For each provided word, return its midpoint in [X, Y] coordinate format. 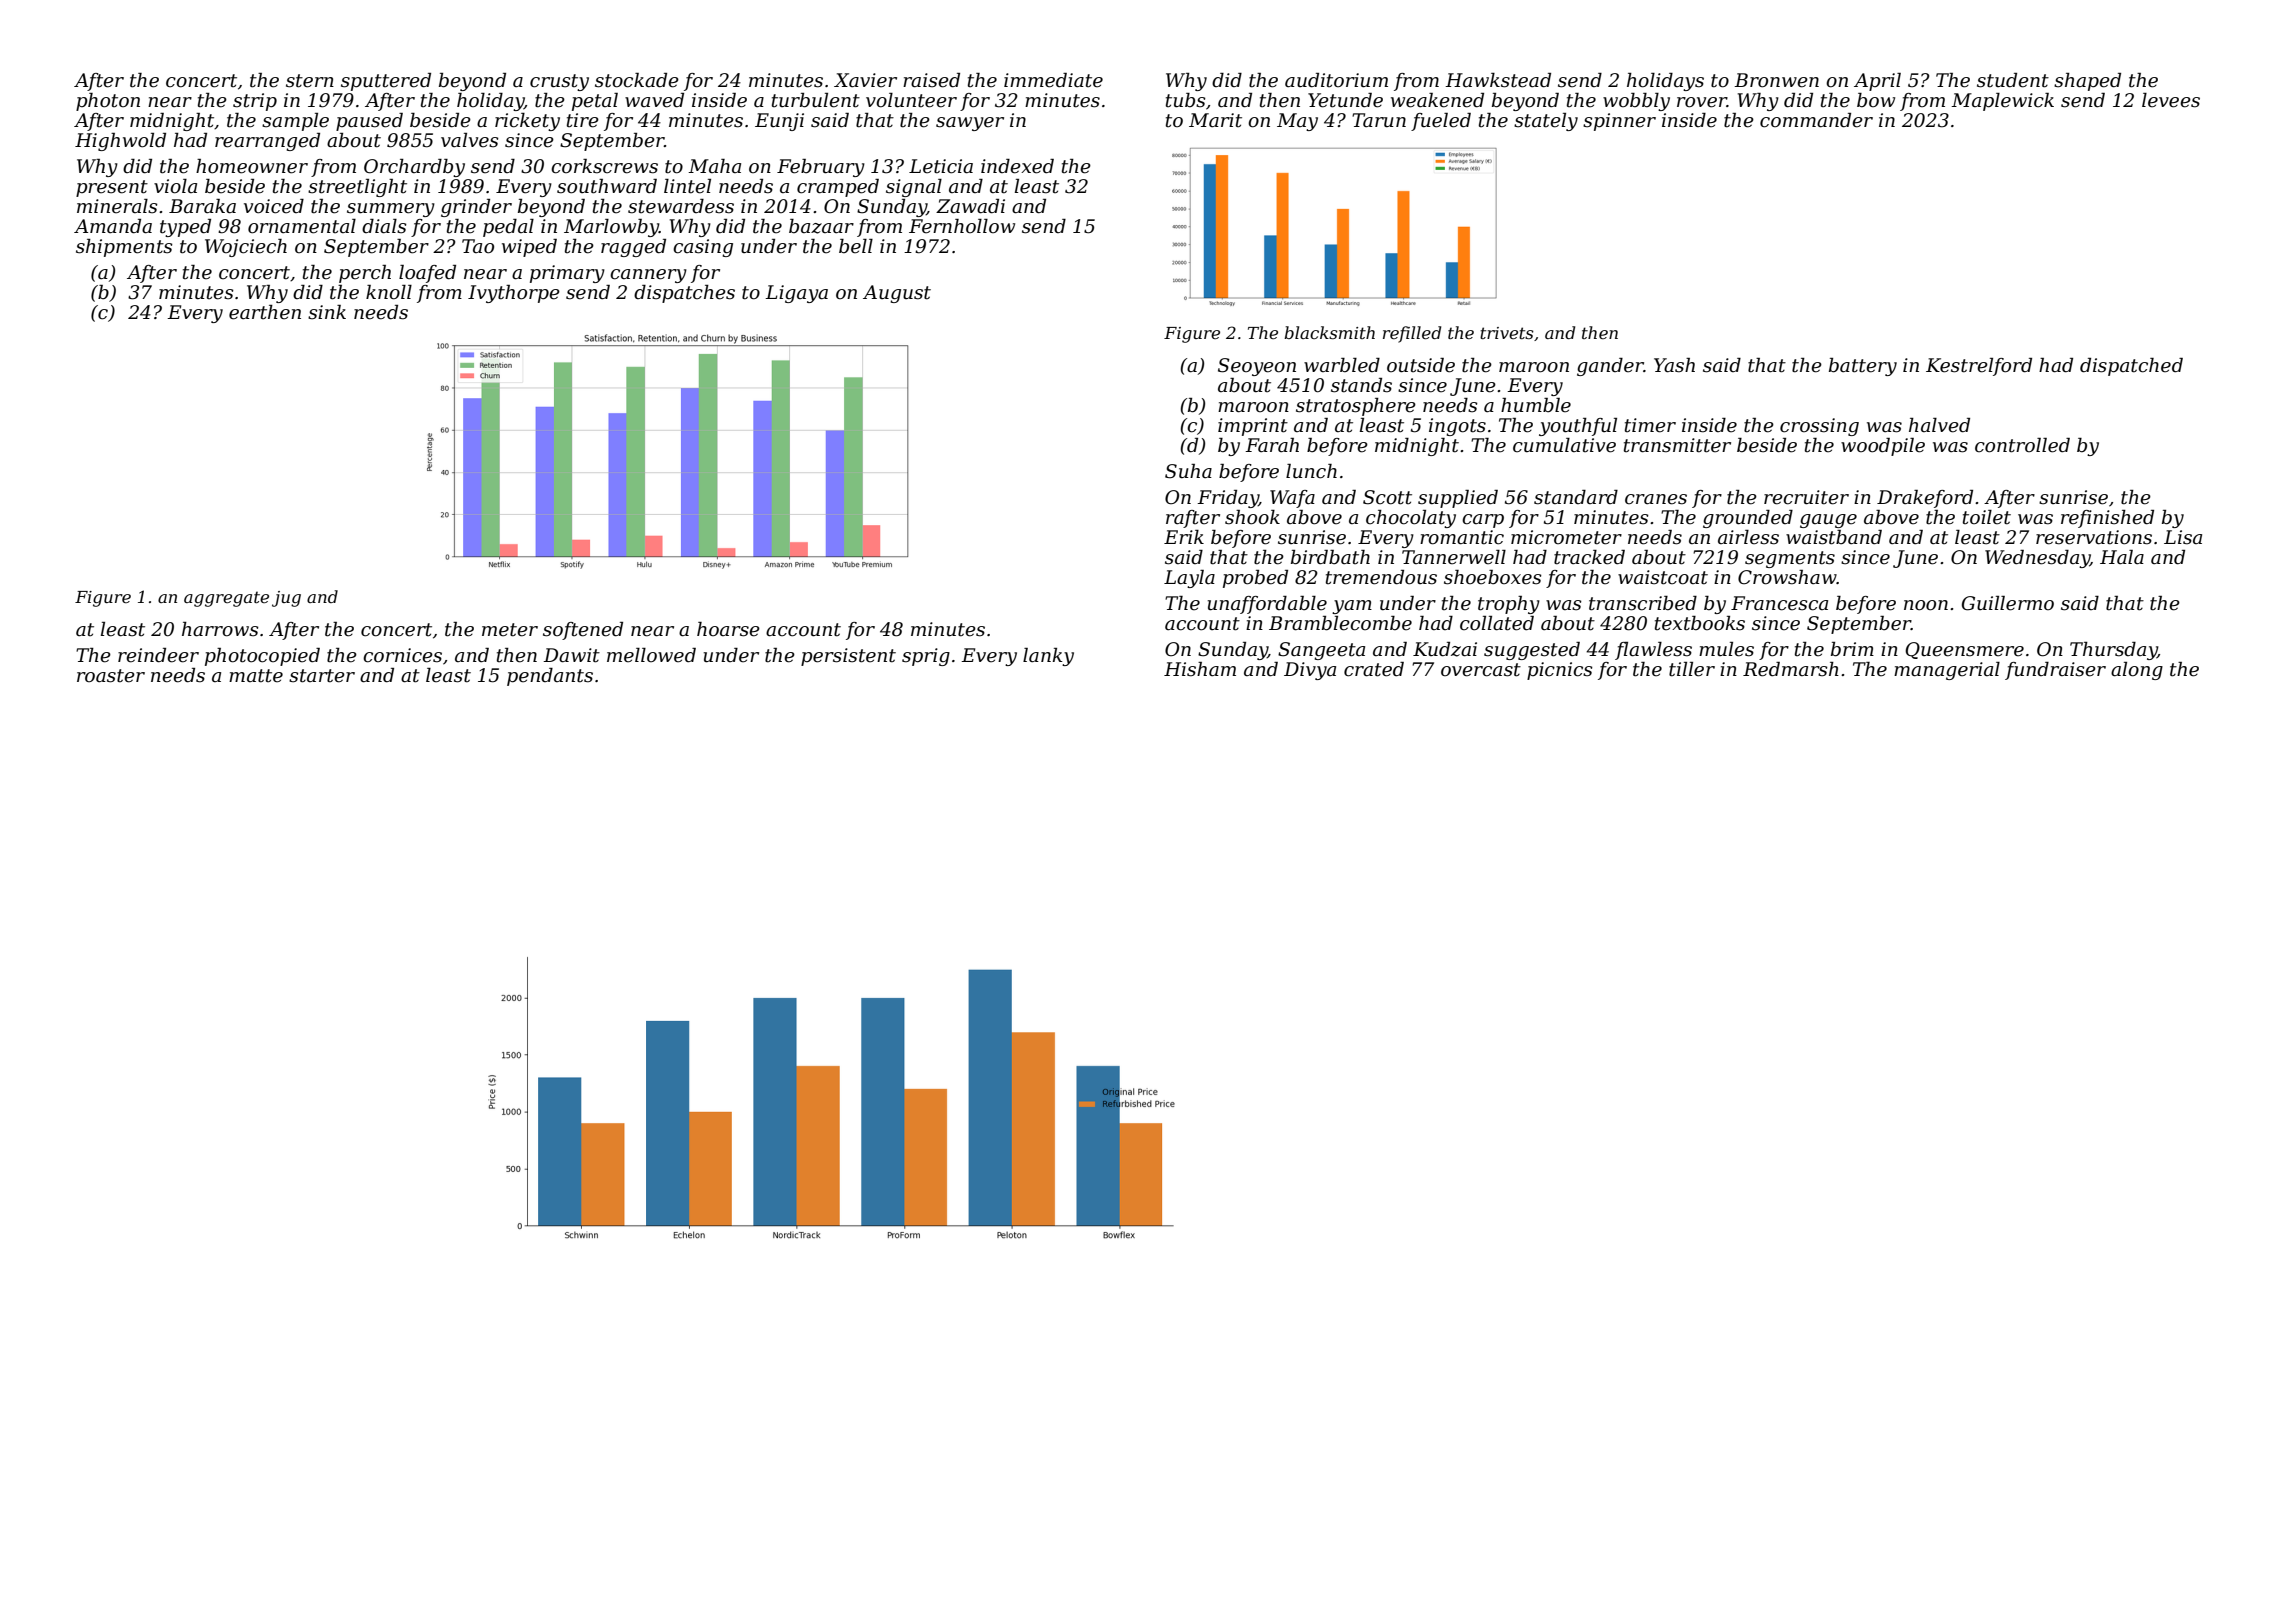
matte [256, 676]
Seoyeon [1257, 367]
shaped [2087, 82]
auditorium [1336, 80]
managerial [1947, 671]
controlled [2022, 445]
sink [327, 312]
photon [108, 102]
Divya [1310, 671]
